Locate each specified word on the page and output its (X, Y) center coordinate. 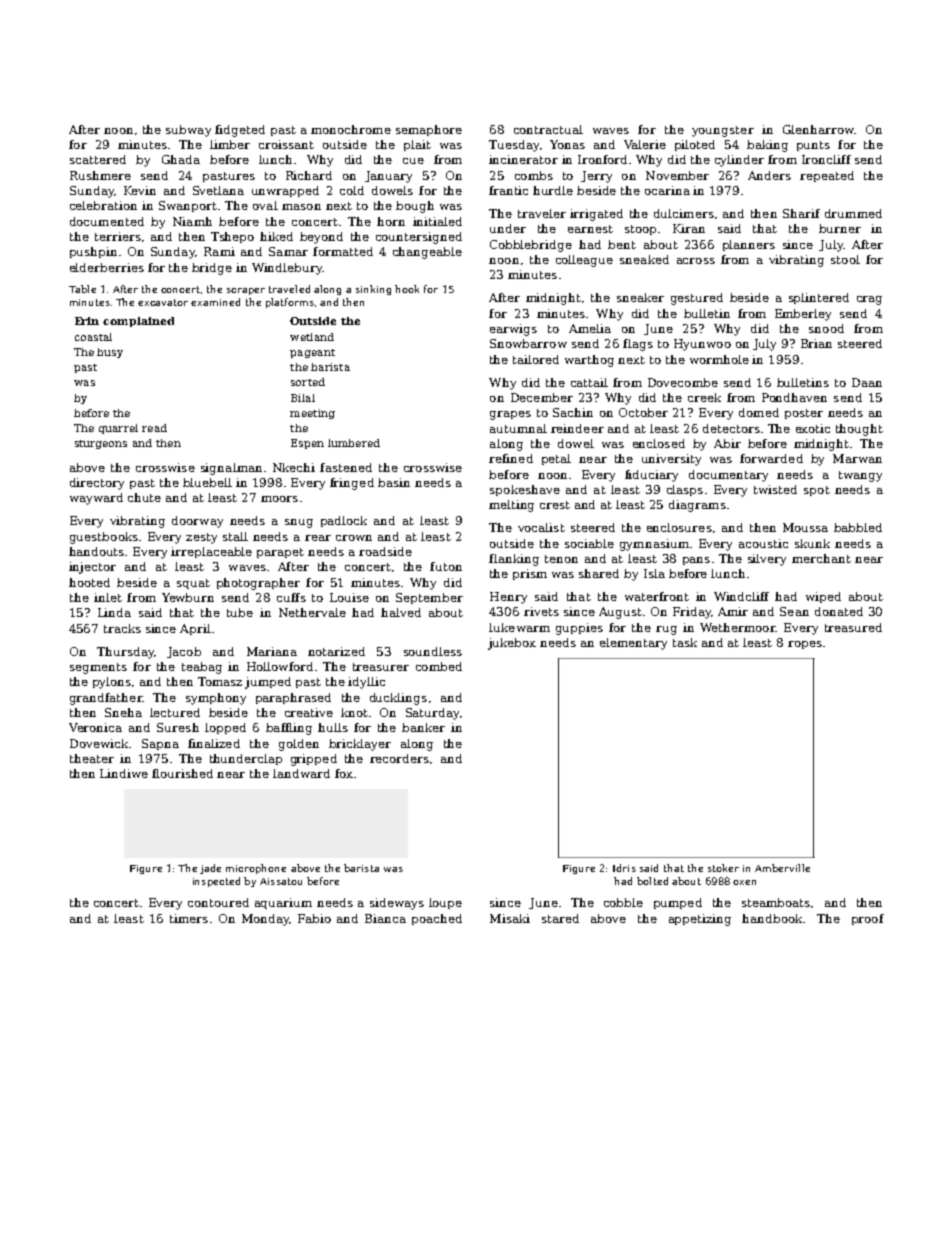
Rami (219, 251)
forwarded (771, 458)
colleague (584, 261)
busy (110, 353)
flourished (182, 773)
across (696, 261)
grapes (510, 415)
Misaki (510, 918)
